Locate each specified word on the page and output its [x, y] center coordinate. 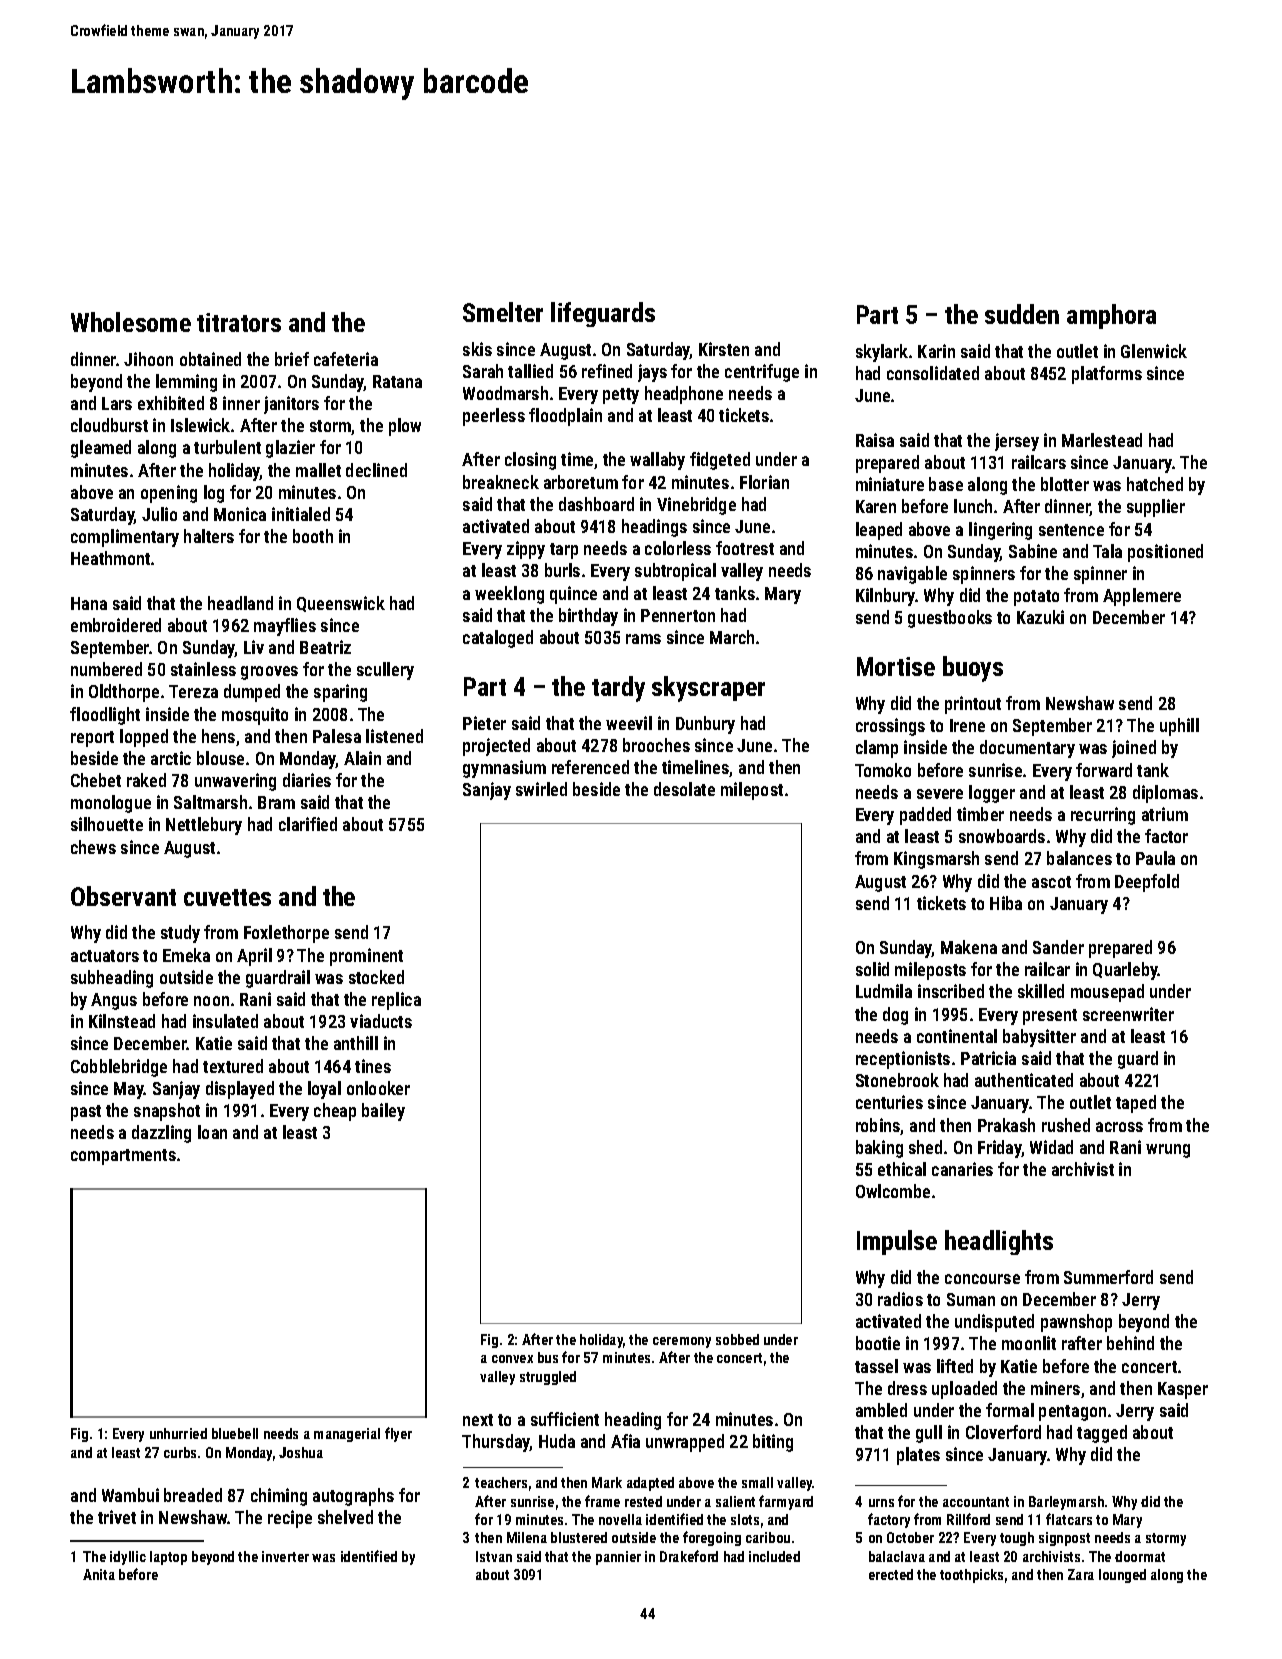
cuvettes [227, 897]
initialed [301, 514]
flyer [398, 1434]
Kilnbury [886, 597]
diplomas [1165, 794]
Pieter [484, 723]
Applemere [1142, 597]
